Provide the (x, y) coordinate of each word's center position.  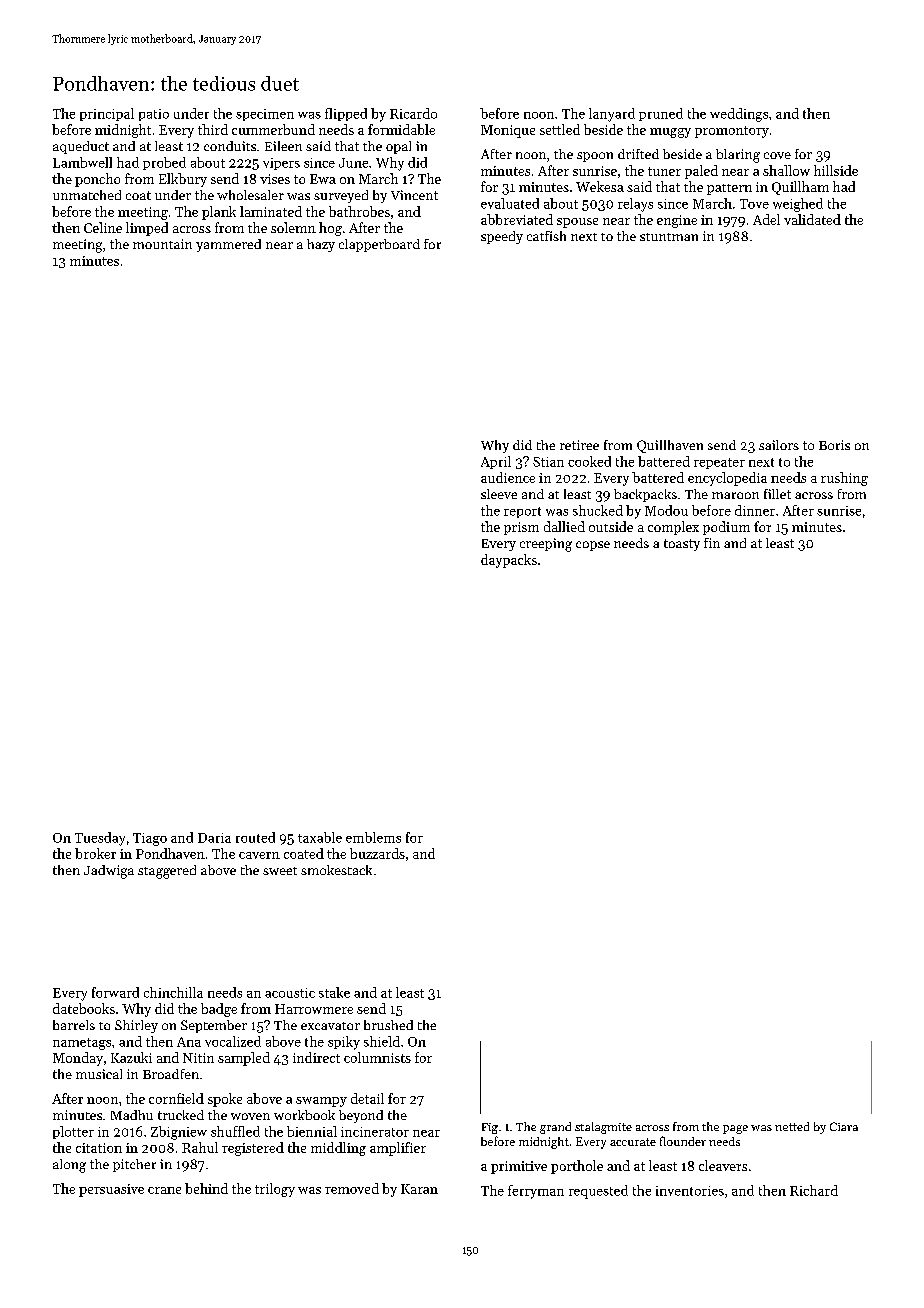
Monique (508, 131)
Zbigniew (179, 1133)
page (735, 1129)
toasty (682, 545)
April (496, 462)
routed (255, 837)
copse (593, 546)
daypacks (509, 561)
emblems (373, 837)
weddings (739, 115)
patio (154, 115)
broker (95, 853)
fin (712, 543)
